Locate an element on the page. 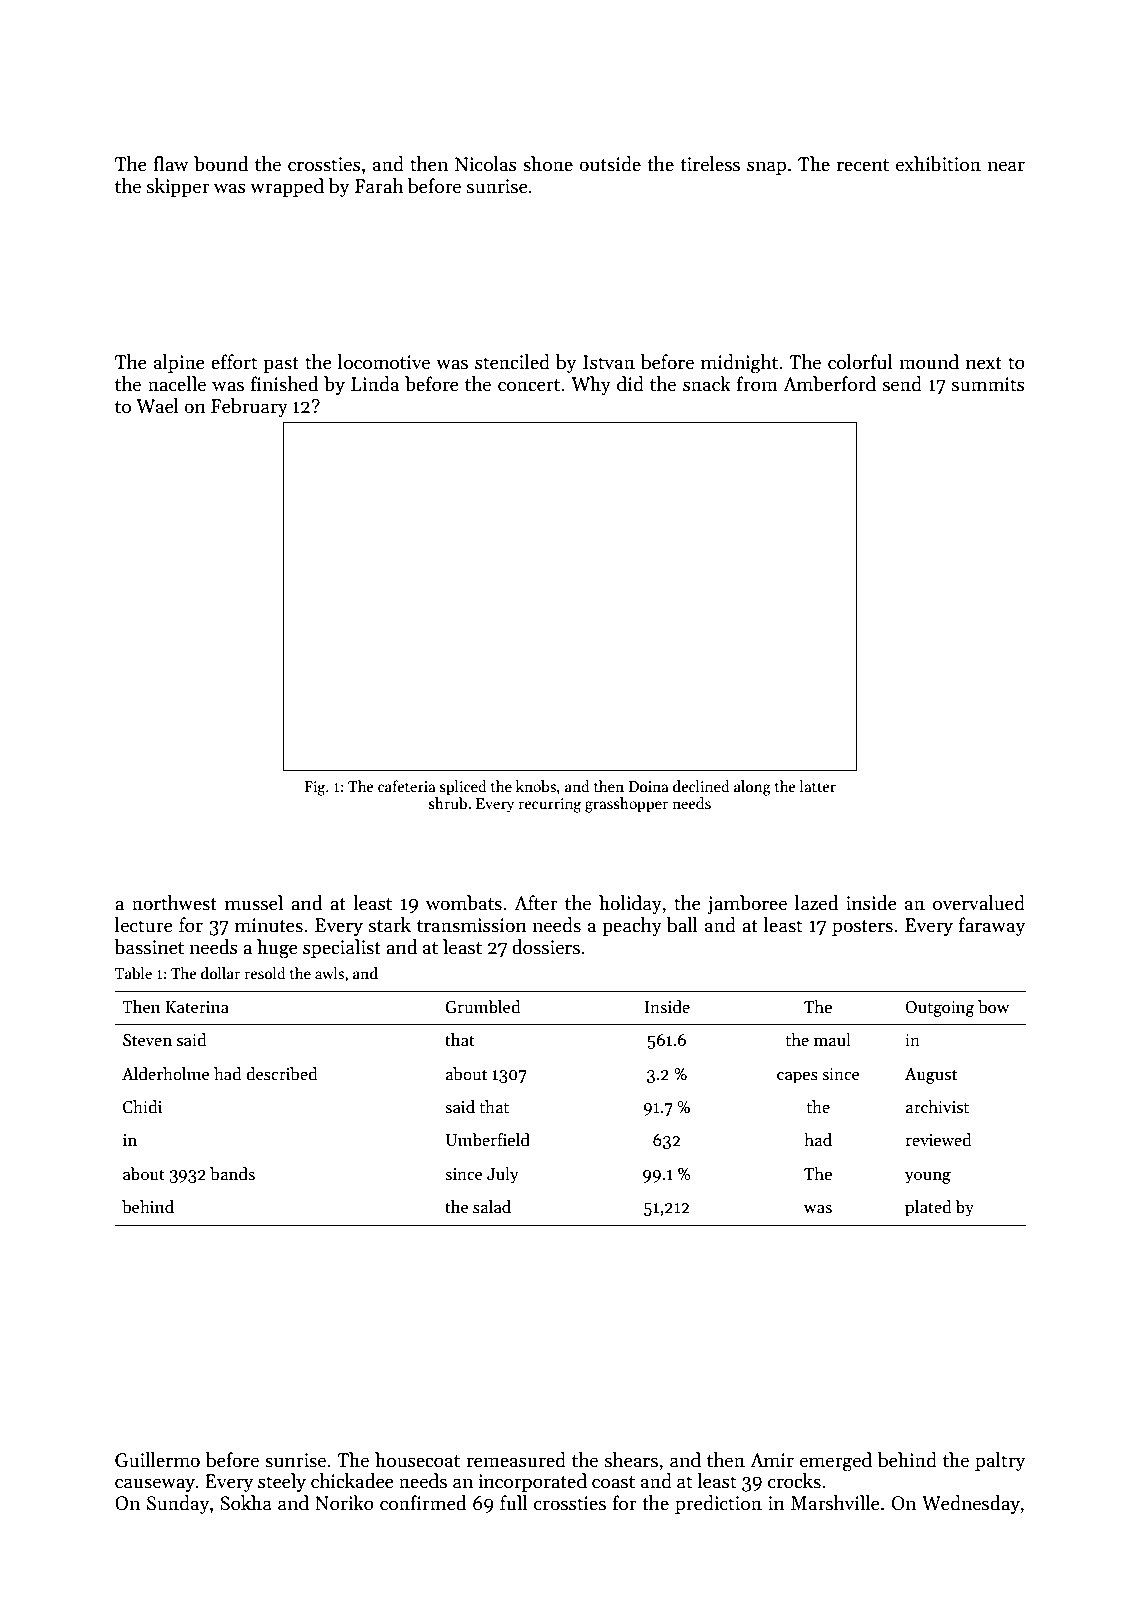 The height and width of the image is (1612, 1140). Amberford is located at coordinates (829, 384).
